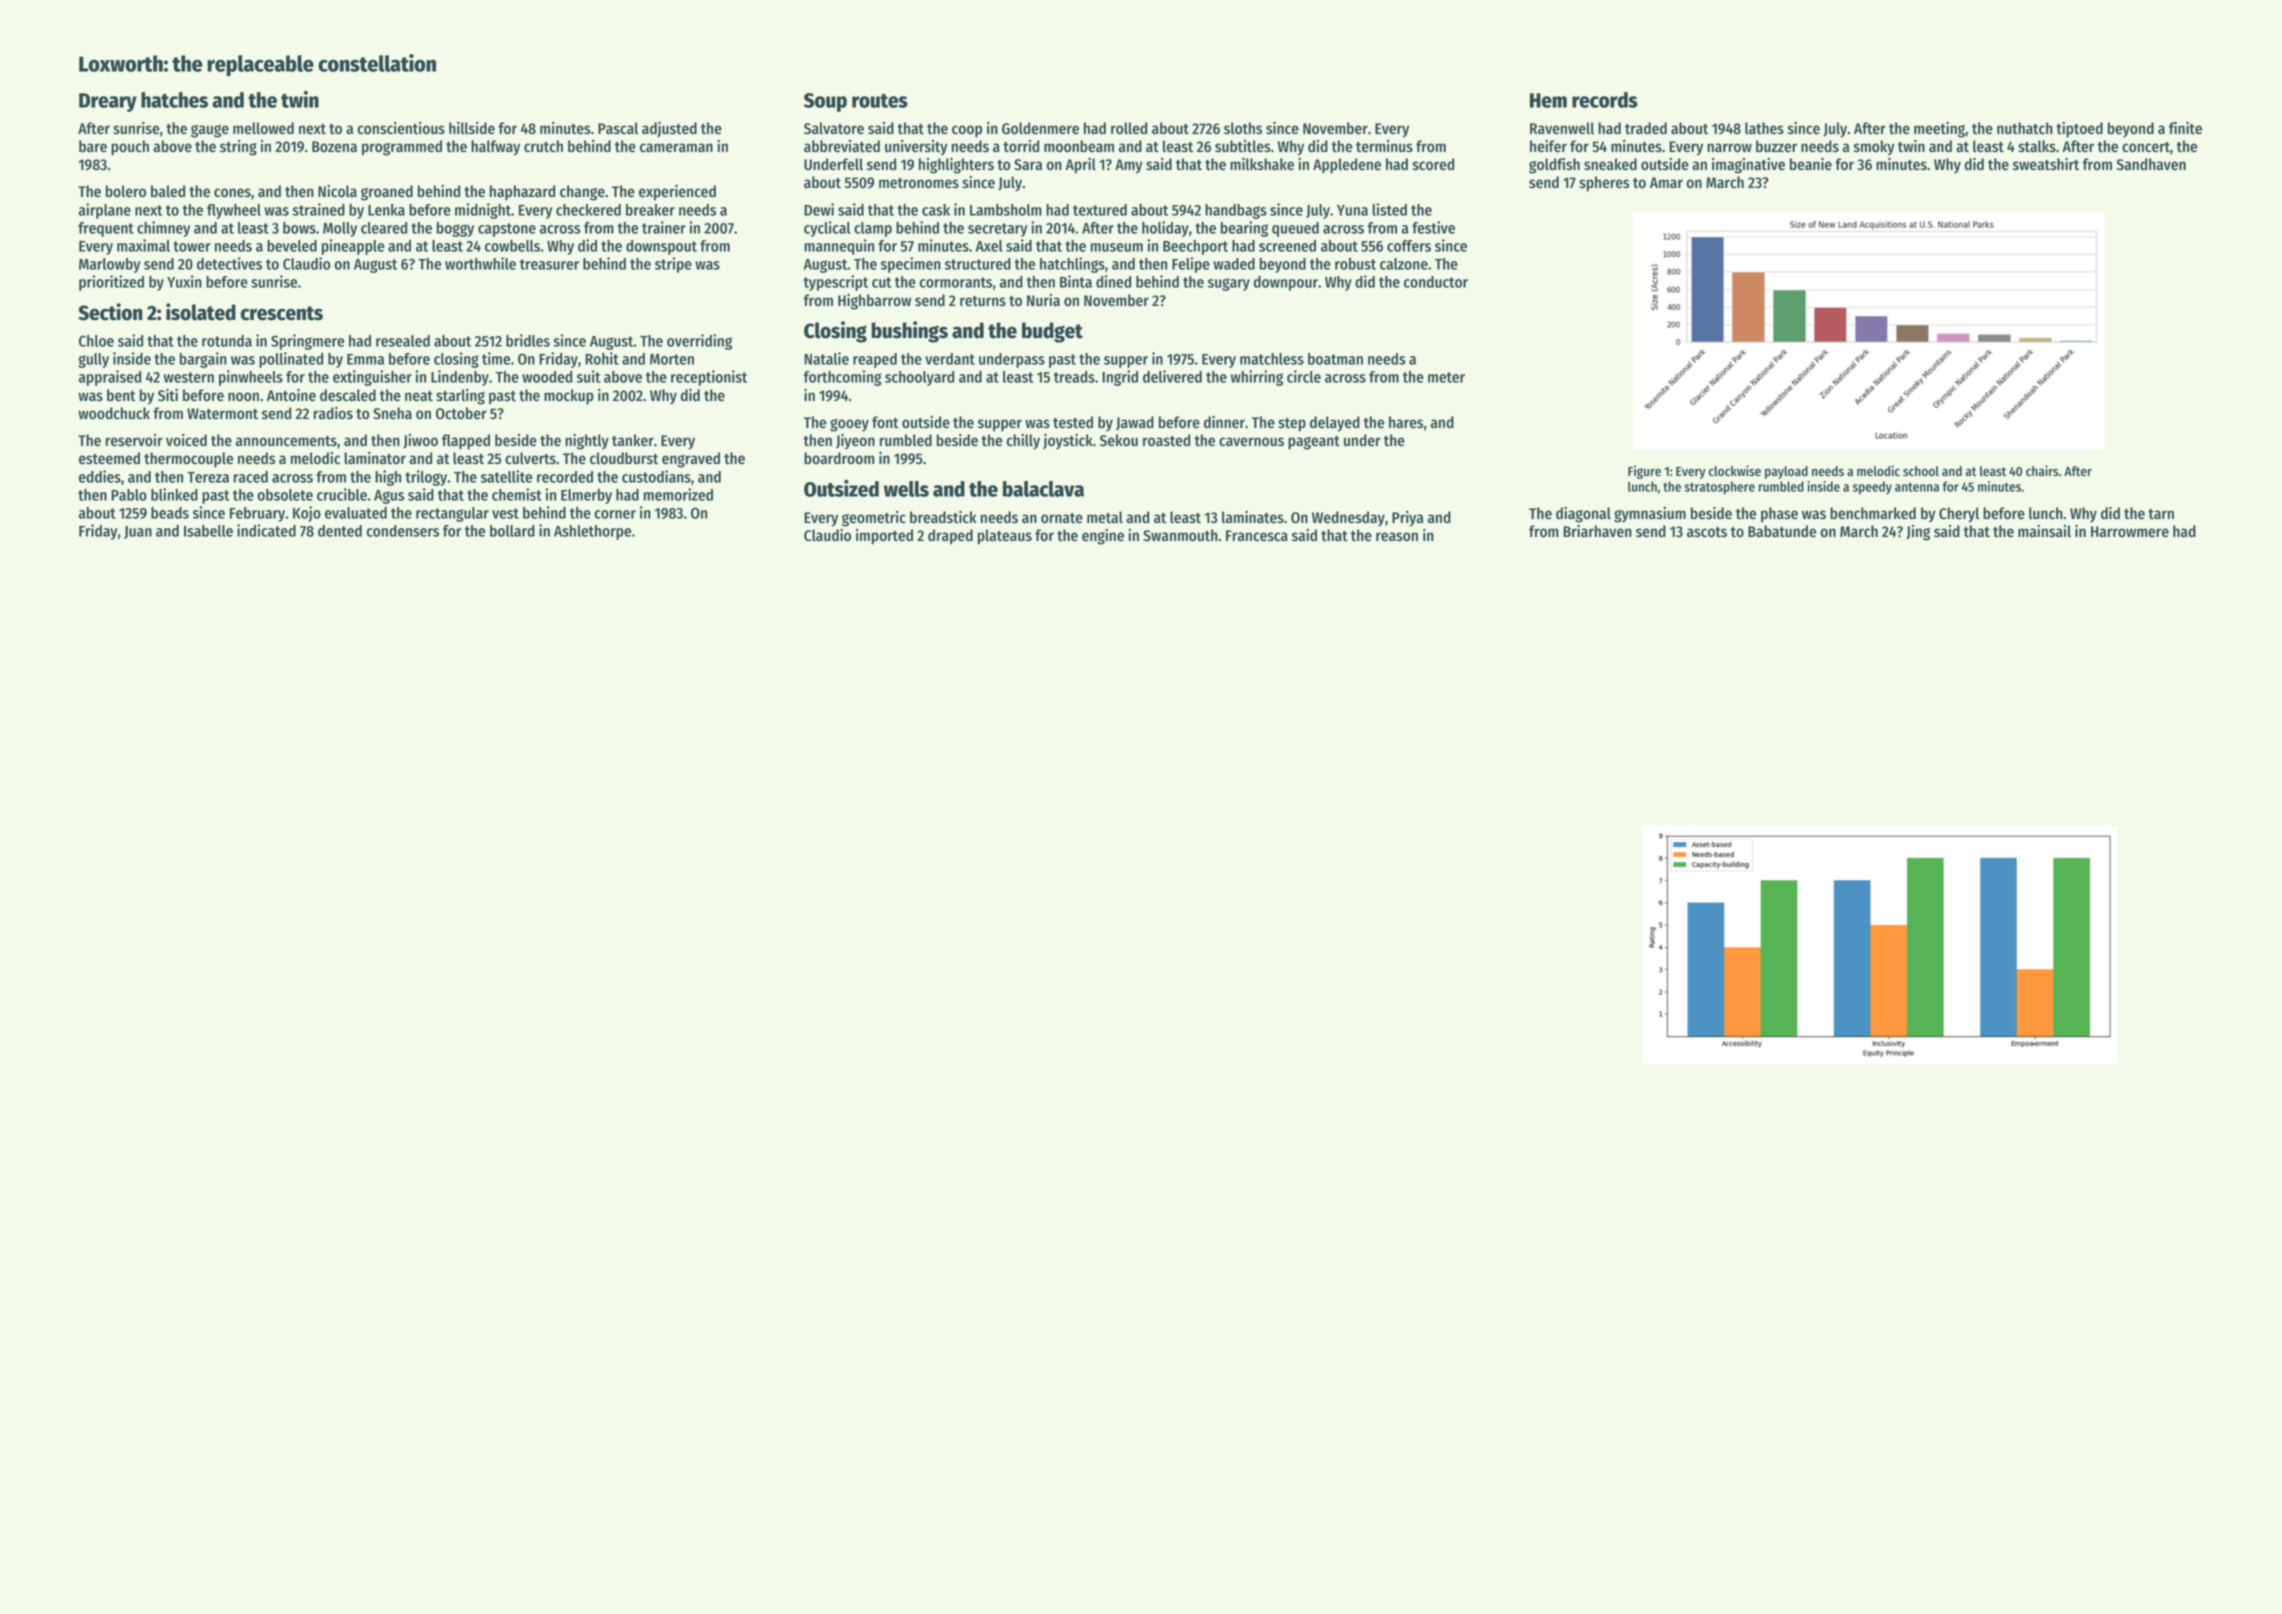 This screenshot has width=2282, height=1614. Describe the element at coordinates (483, 211) in the screenshot. I see `midnight` at that location.
